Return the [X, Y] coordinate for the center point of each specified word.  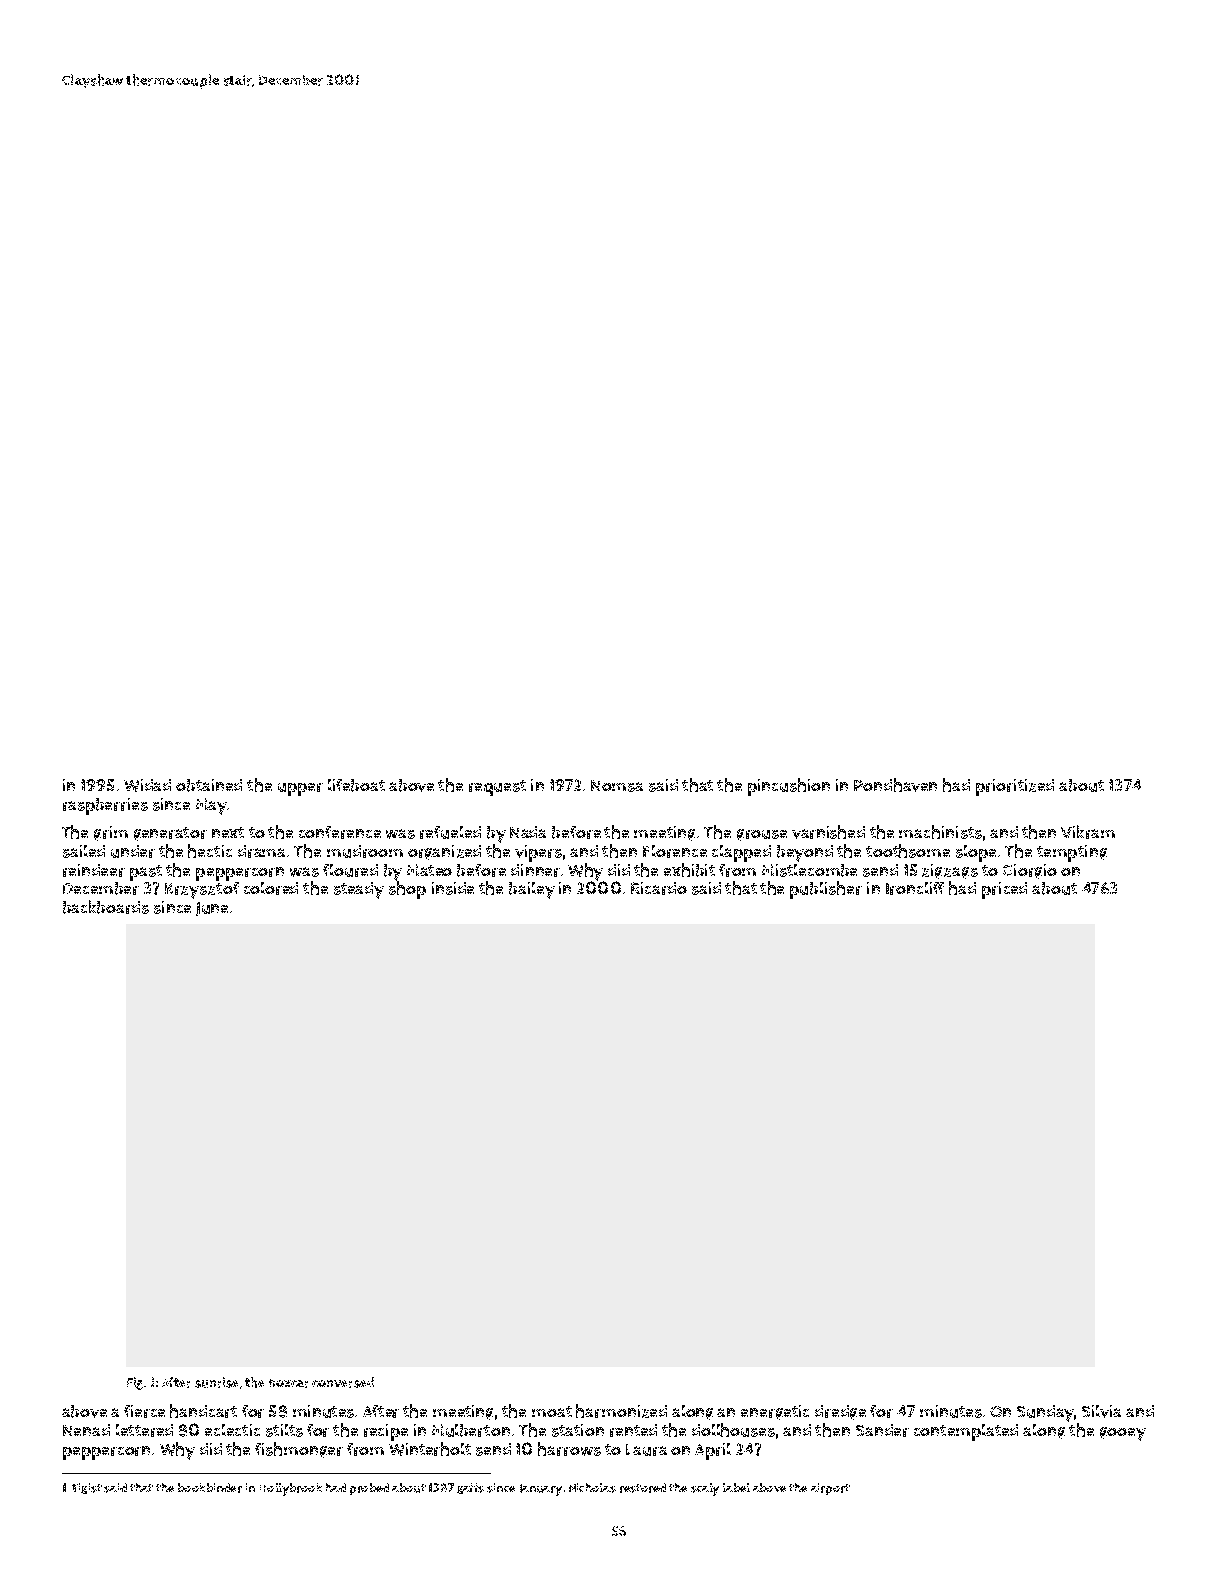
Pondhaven [895, 785]
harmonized [621, 1411]
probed [369, 1489]
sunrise [216, 1382]
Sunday [1045, 1413]
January [541, 1490]
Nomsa [617, 786]
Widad [147, 785]
